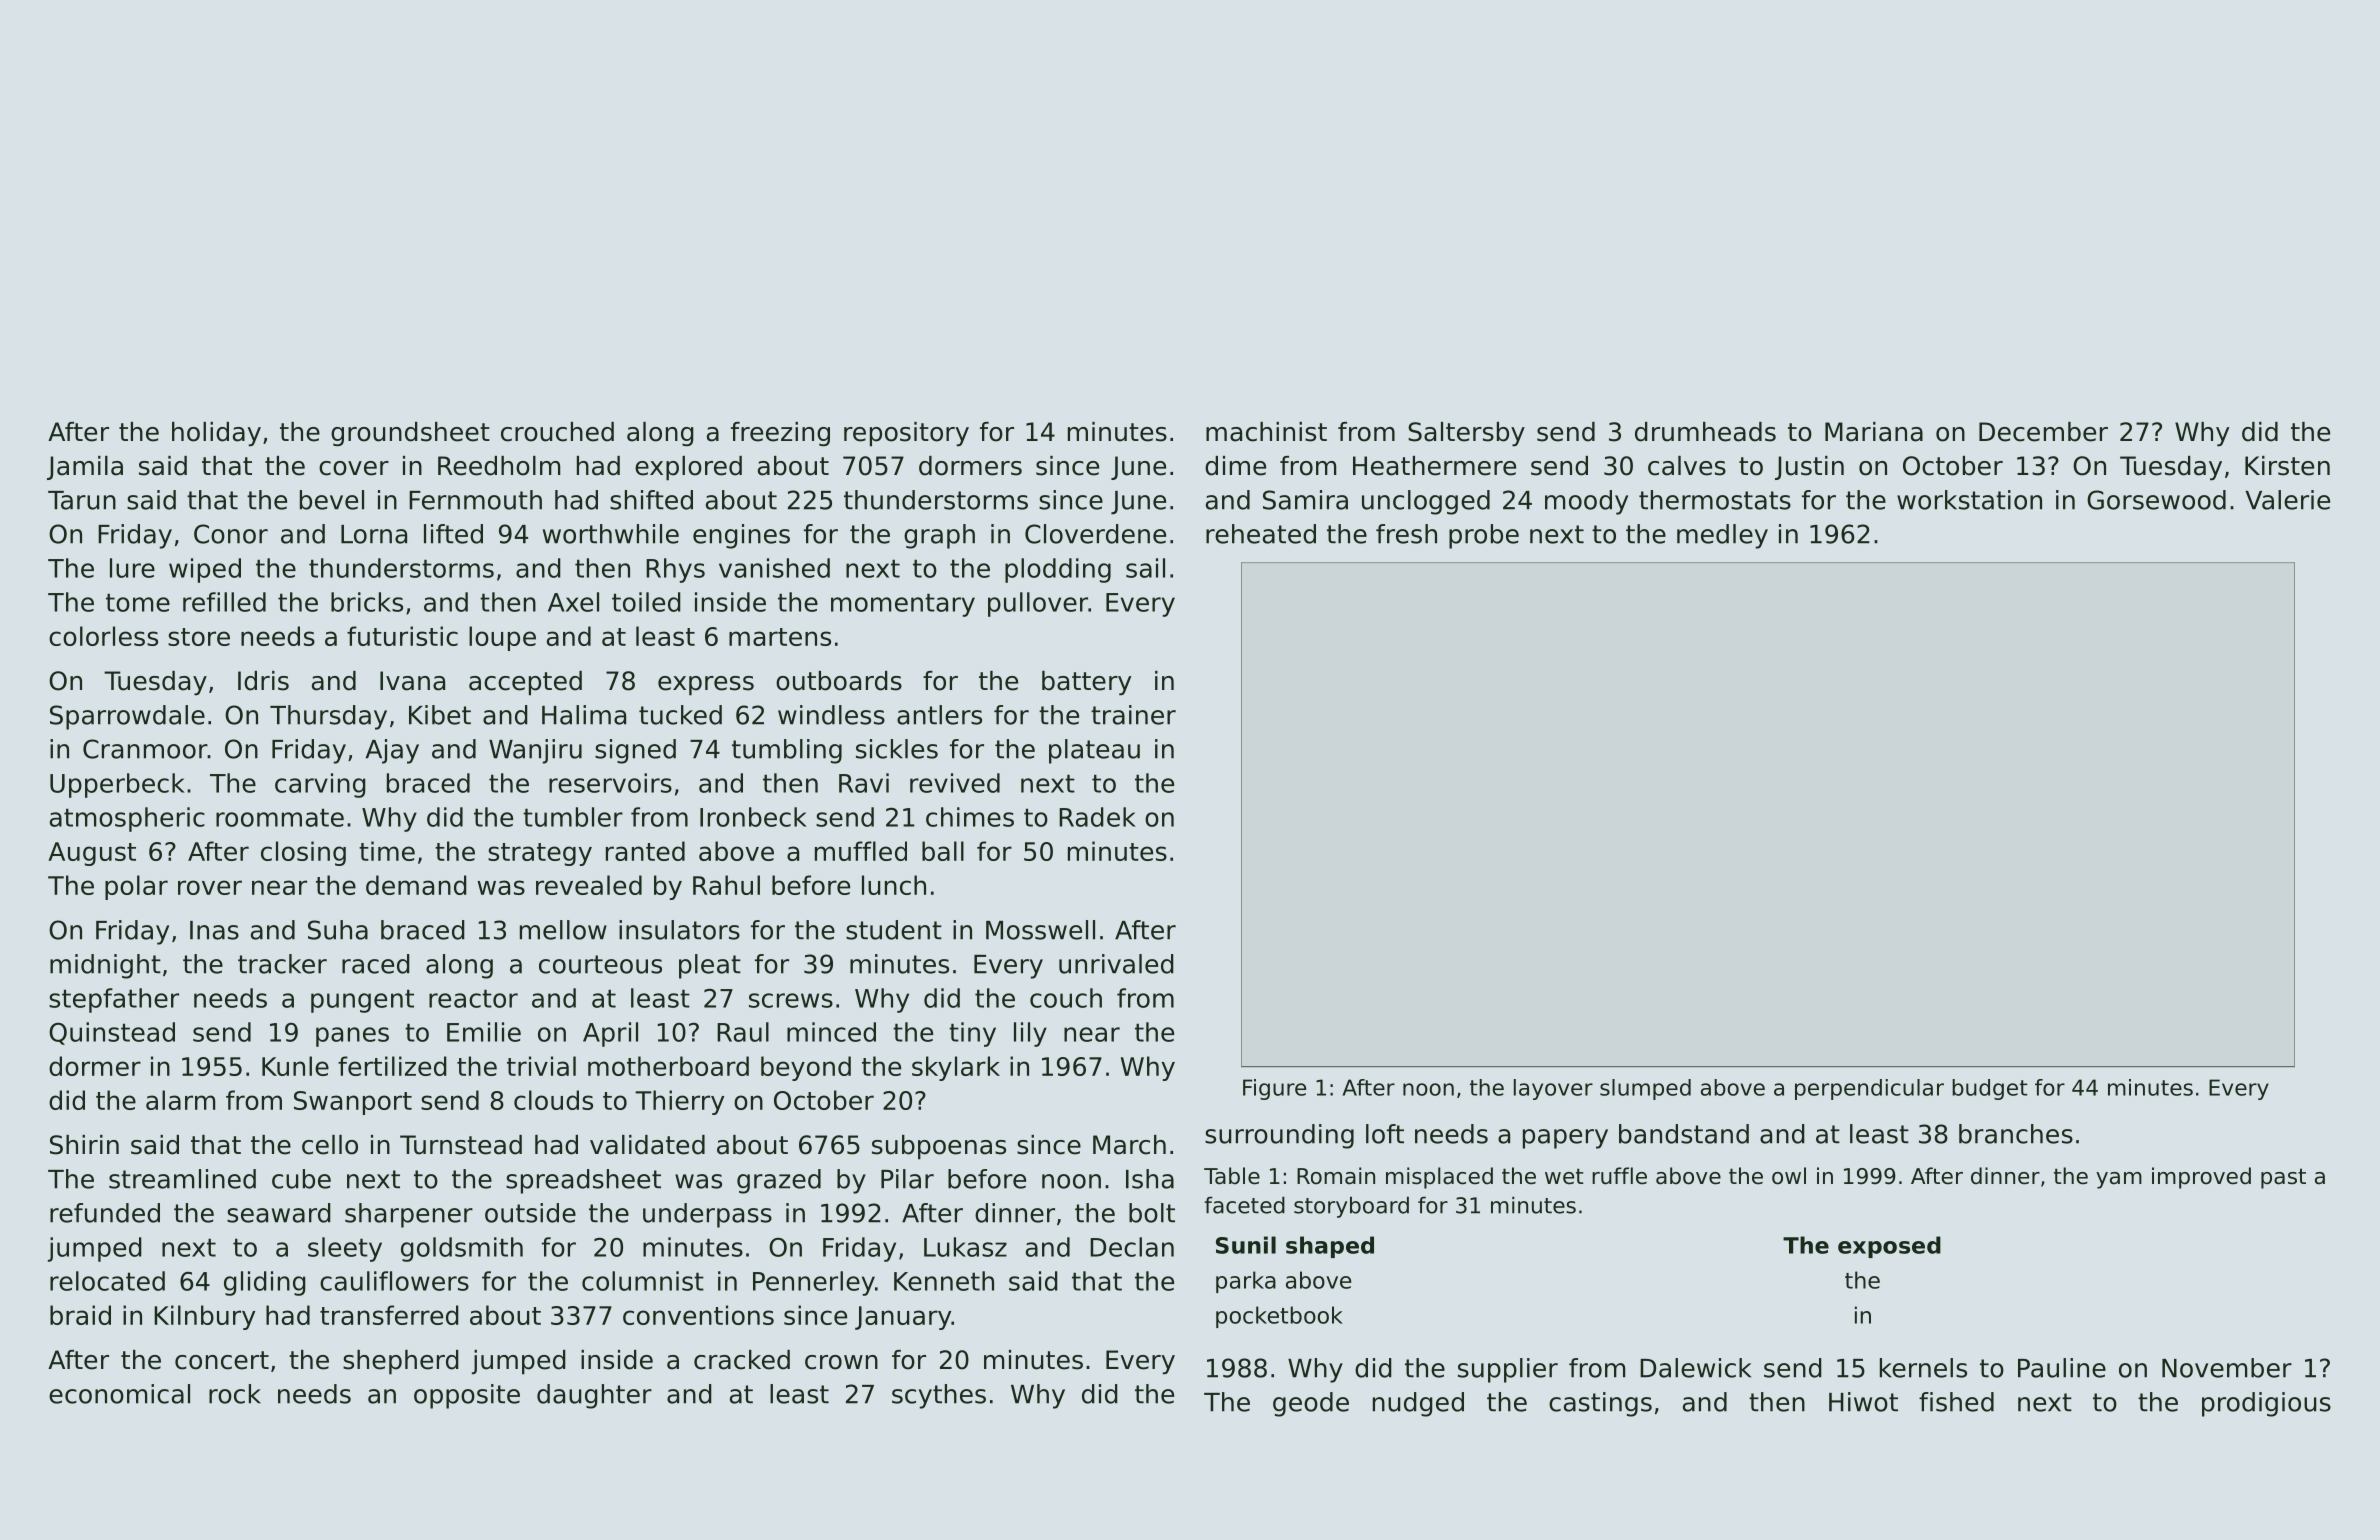 The width and height of the screenshot is (2380, 1540). I want to click on antlers, so click(939, 715).
